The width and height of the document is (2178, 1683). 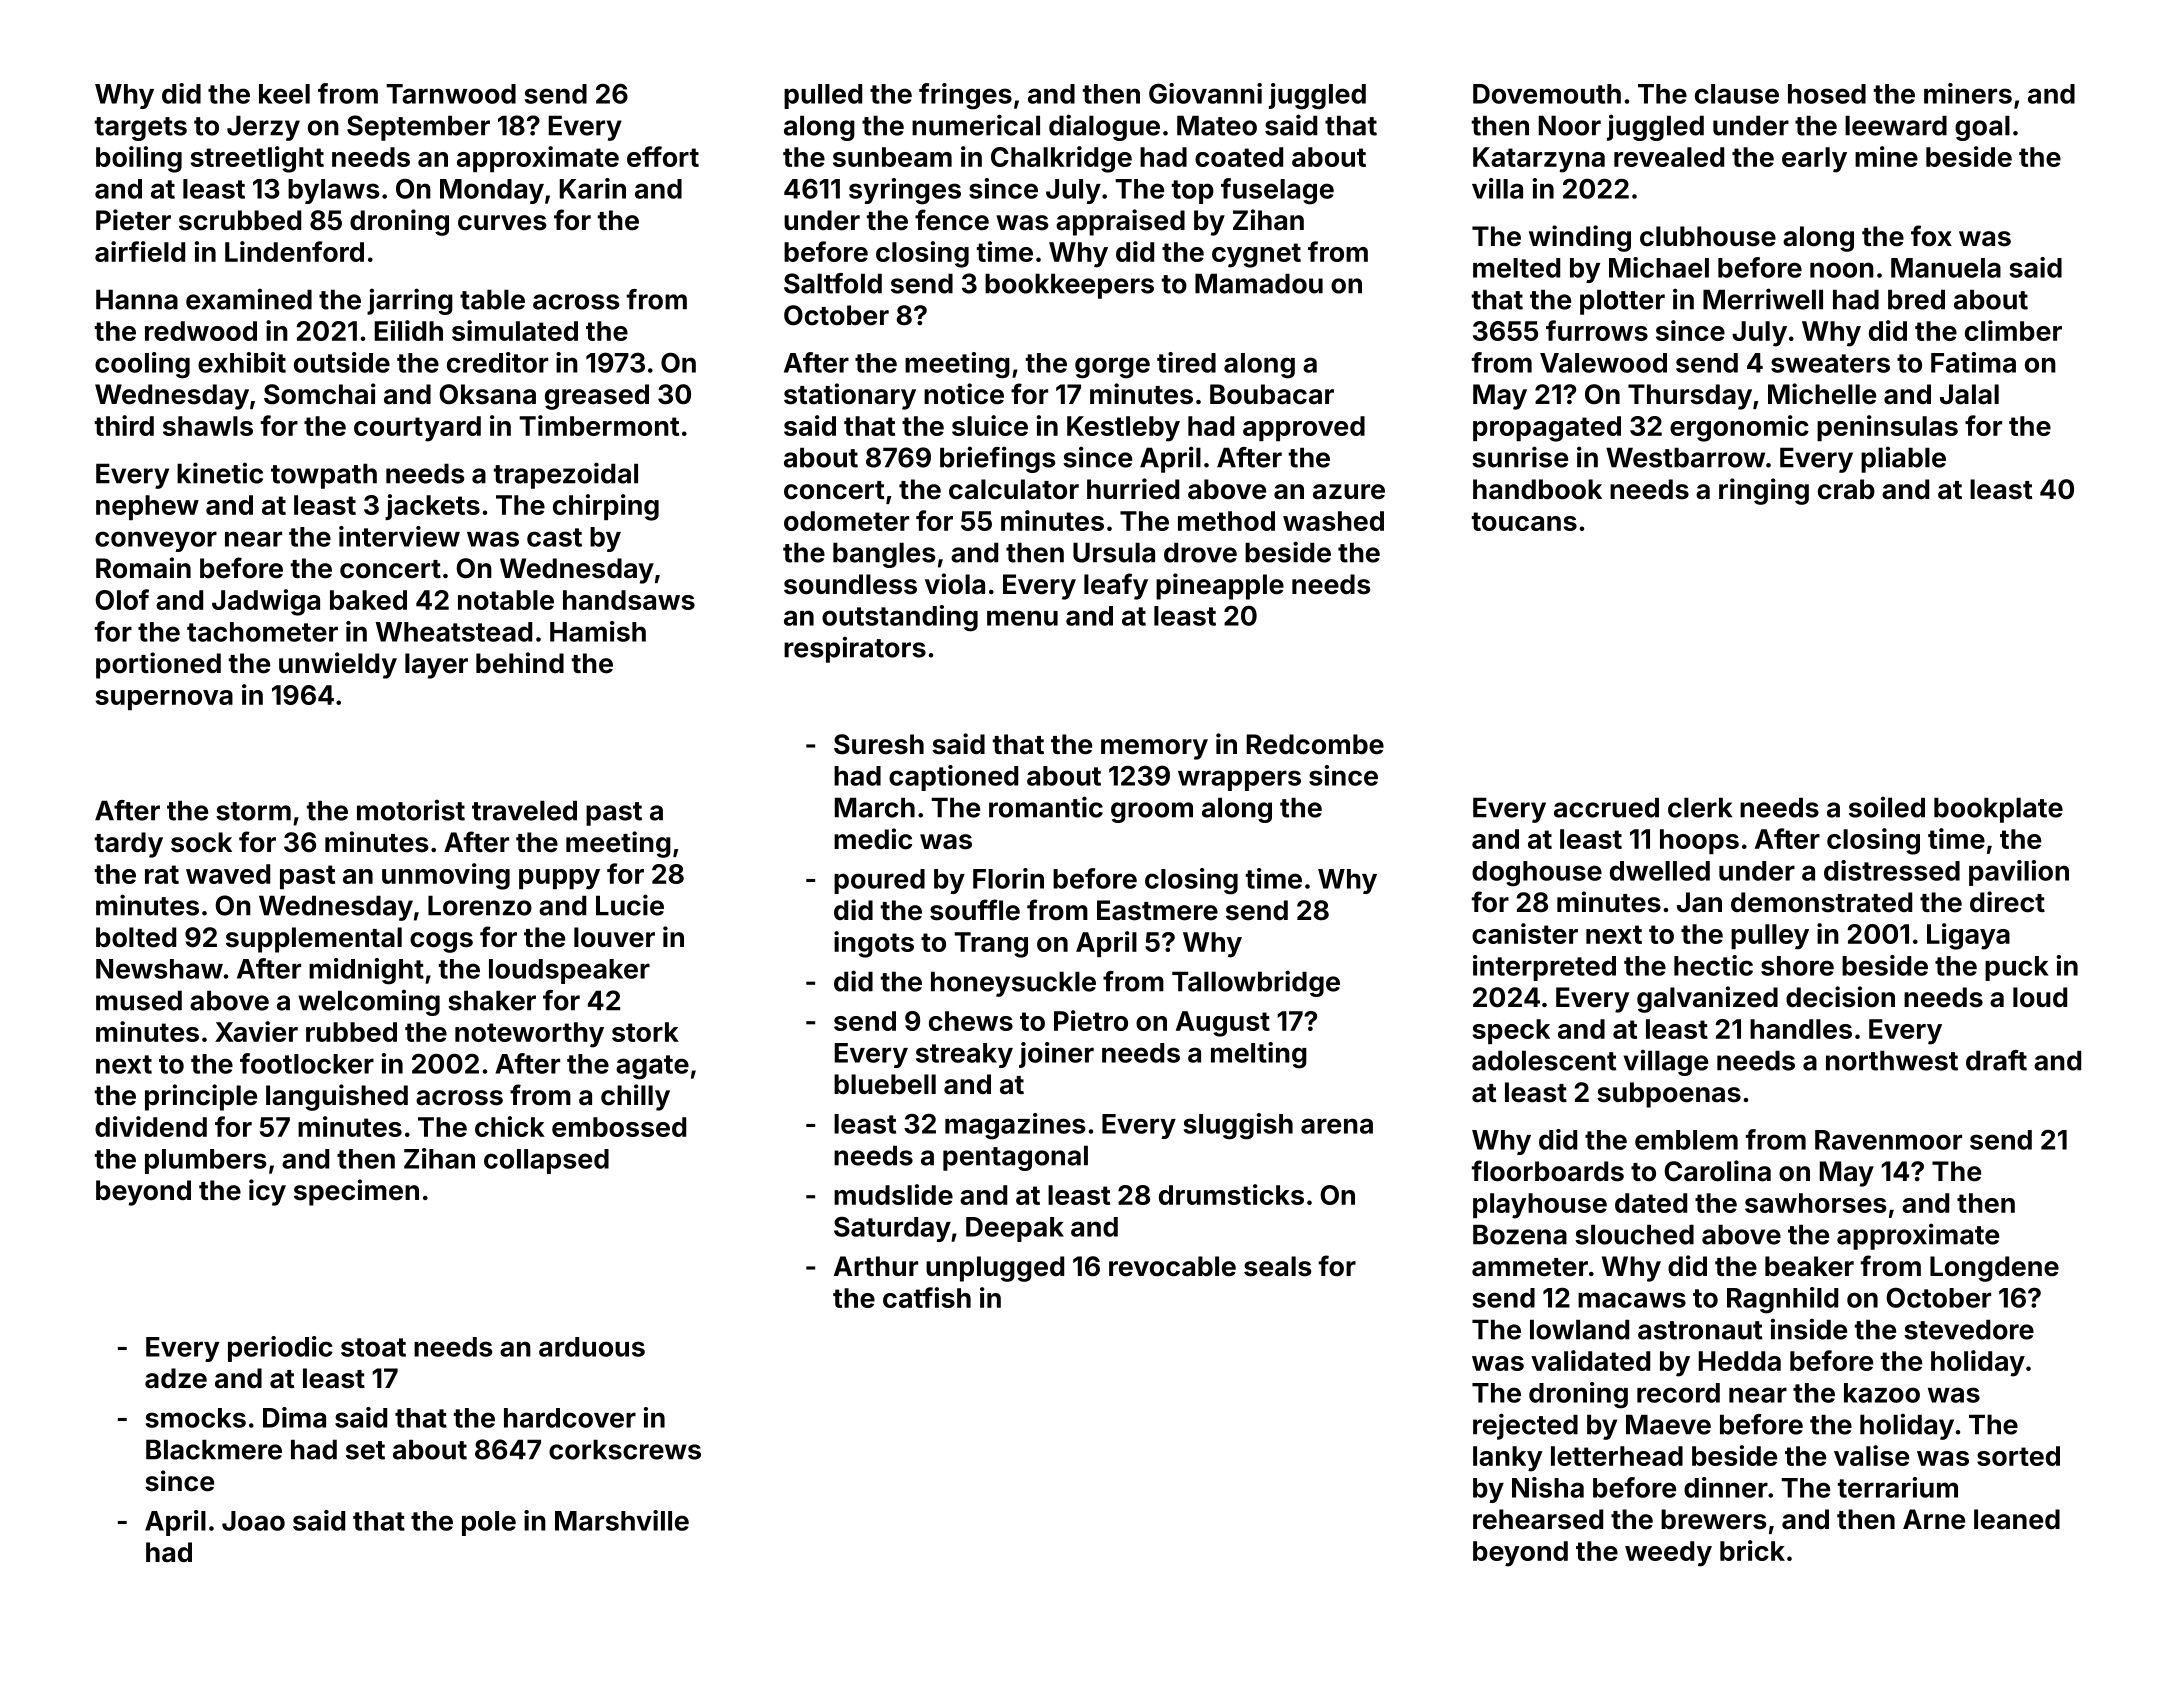 I want to click on set, so click(x=365, y=1450).
